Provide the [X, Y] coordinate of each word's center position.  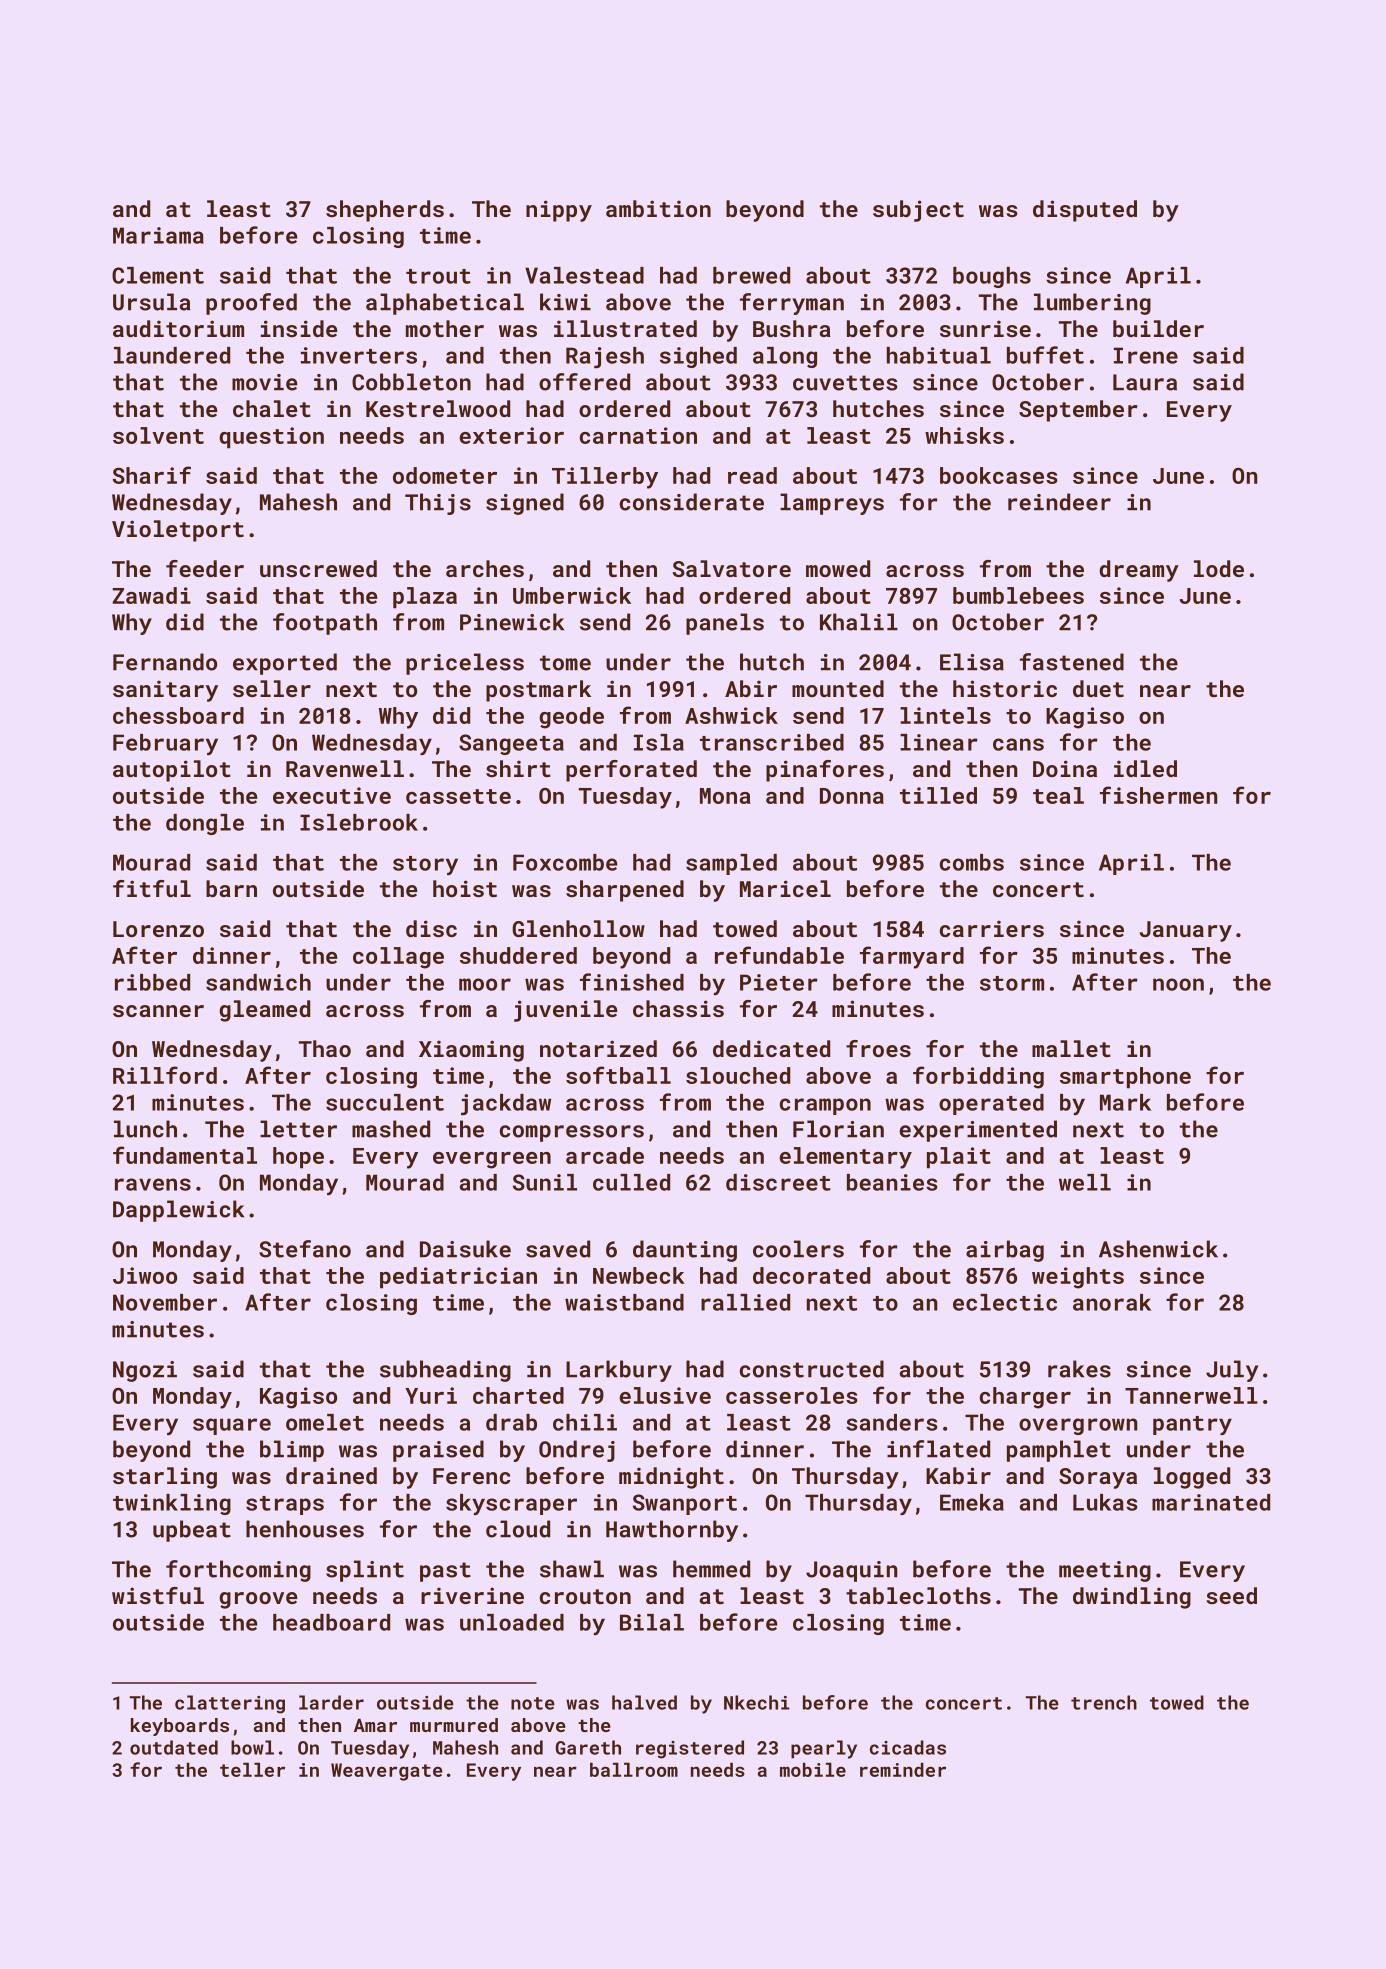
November [165, 1302]
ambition [658, 208]
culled [631, 1182]
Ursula [151, 302]
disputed [1085, 211]
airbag [1005, 1251]
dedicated [771, 1048]
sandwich [258, 982]
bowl [252, 1747]
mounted [838, 688]
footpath [325, 624]
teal [1058, 795]
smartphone [1125, 1078]
